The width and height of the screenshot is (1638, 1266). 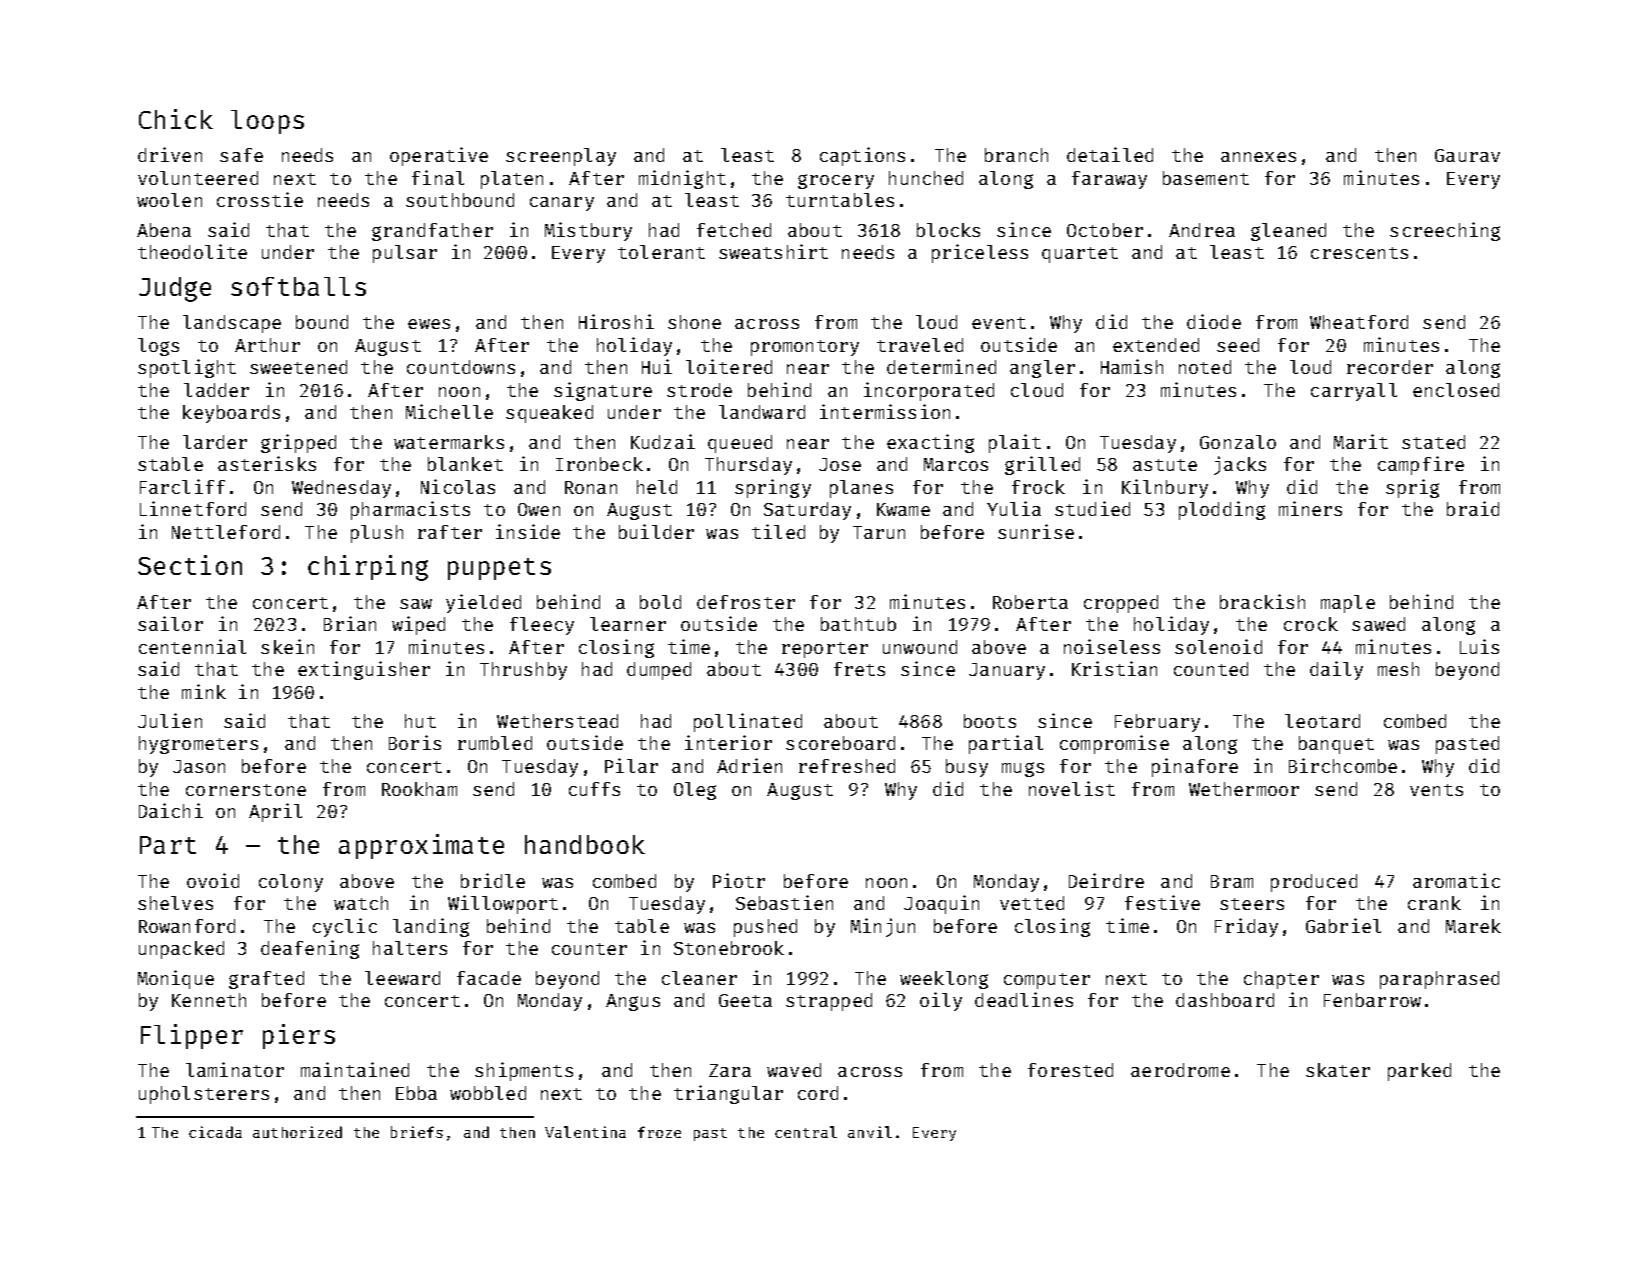 What do you see at coordinates (1007, 671) in the screenshot?
I see `January` at bounding box center [1007, 671].
